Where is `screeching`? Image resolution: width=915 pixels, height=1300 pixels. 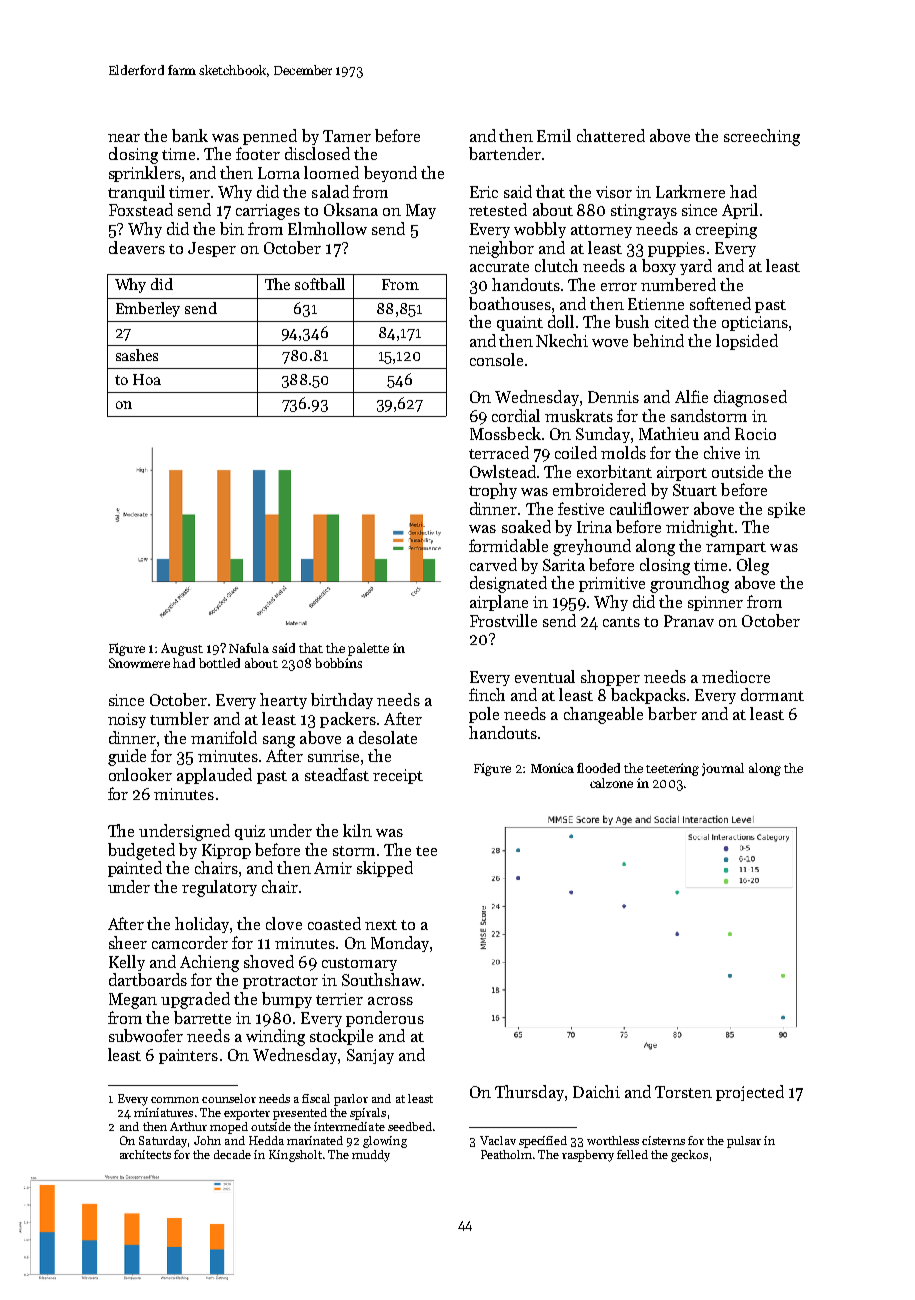
screeching is located at coordinates (762, 137).
